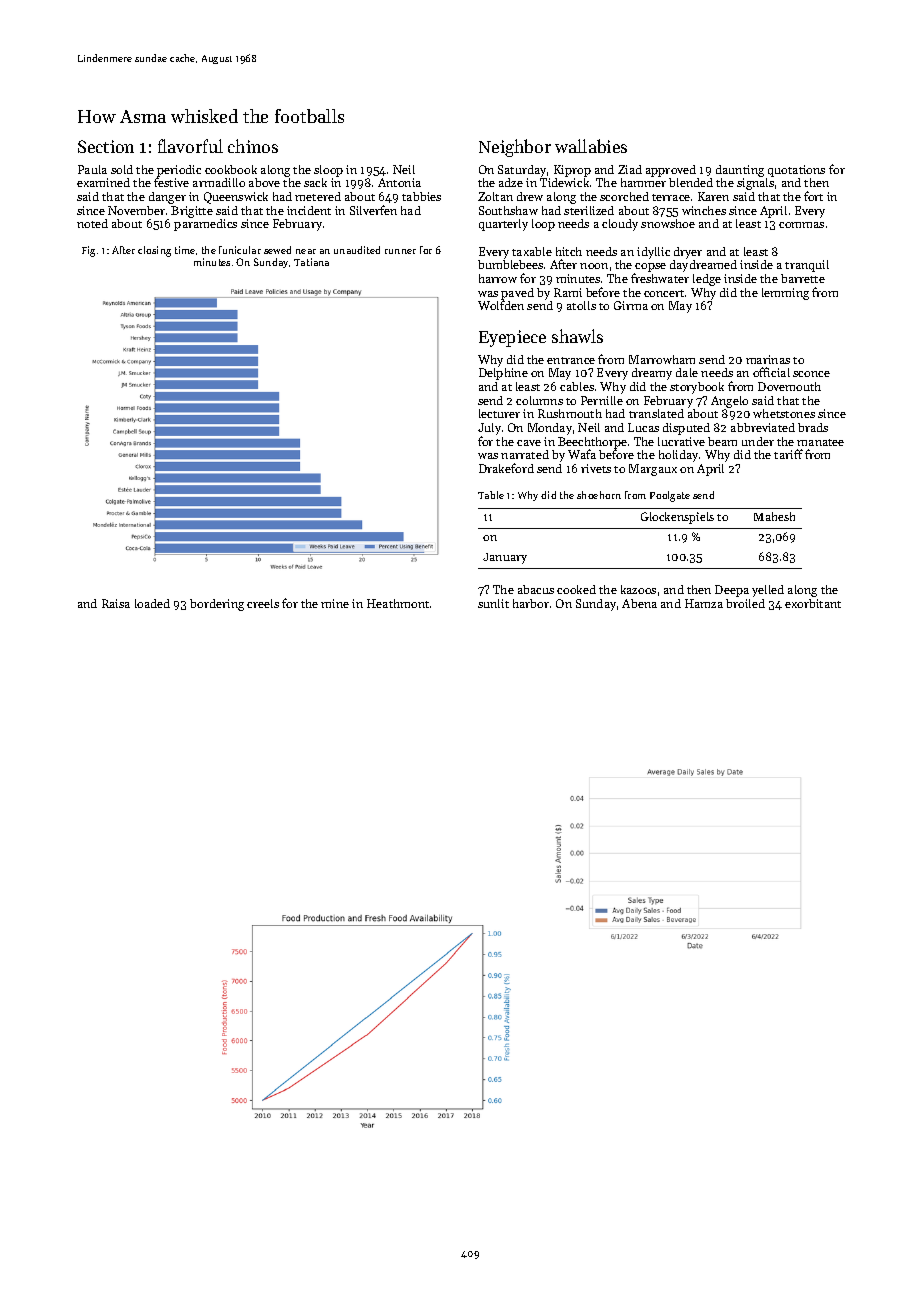  What do you see at coordinates (512, 338) in the screenshot?
I see `Eyepiece` at bounding box center [512, 338].
